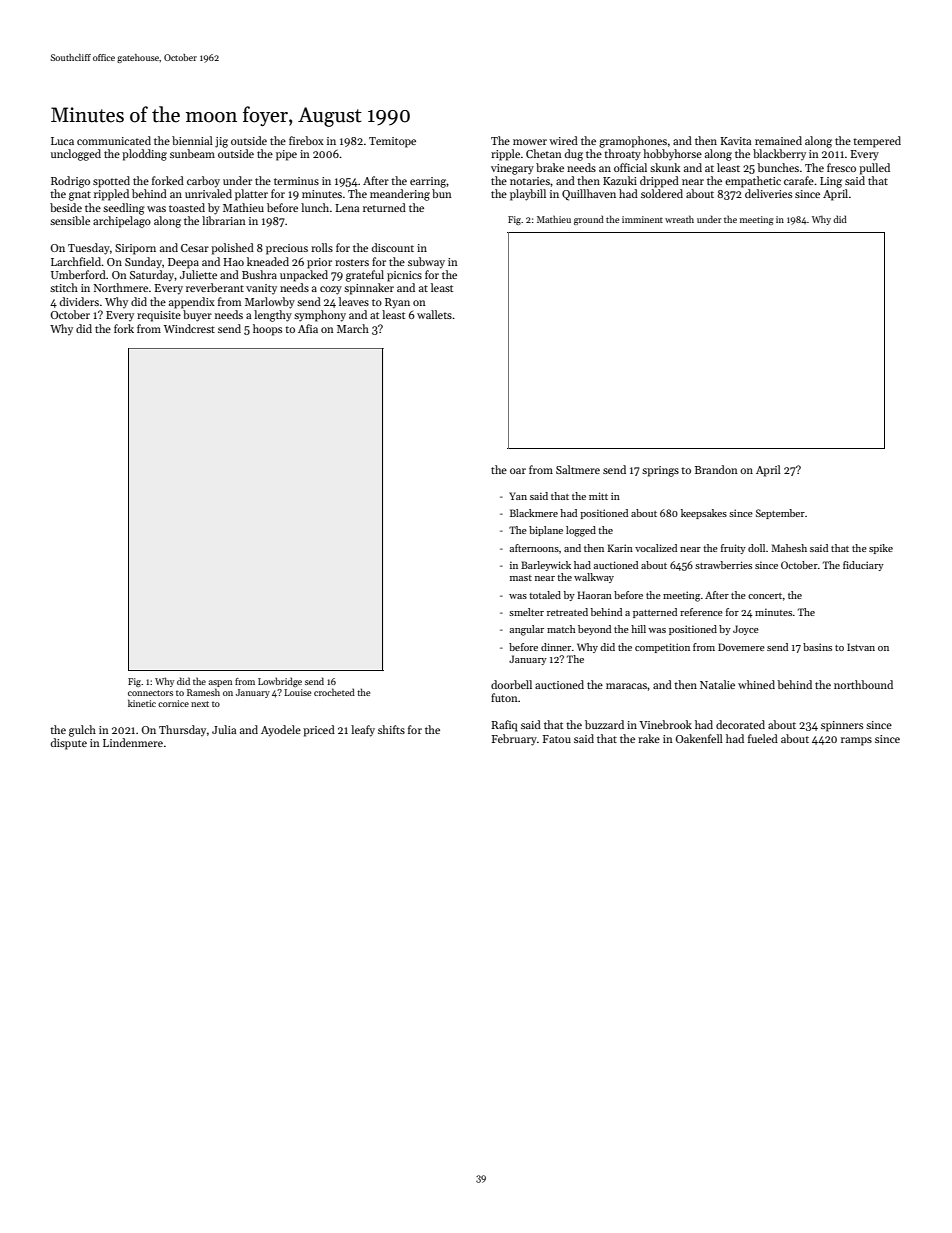 The width and height of the screenshot is (952, 1233). What do you see at coordinates (518, 471) in the screenshot?
I see `oar` at bounding box center [518, 471].
